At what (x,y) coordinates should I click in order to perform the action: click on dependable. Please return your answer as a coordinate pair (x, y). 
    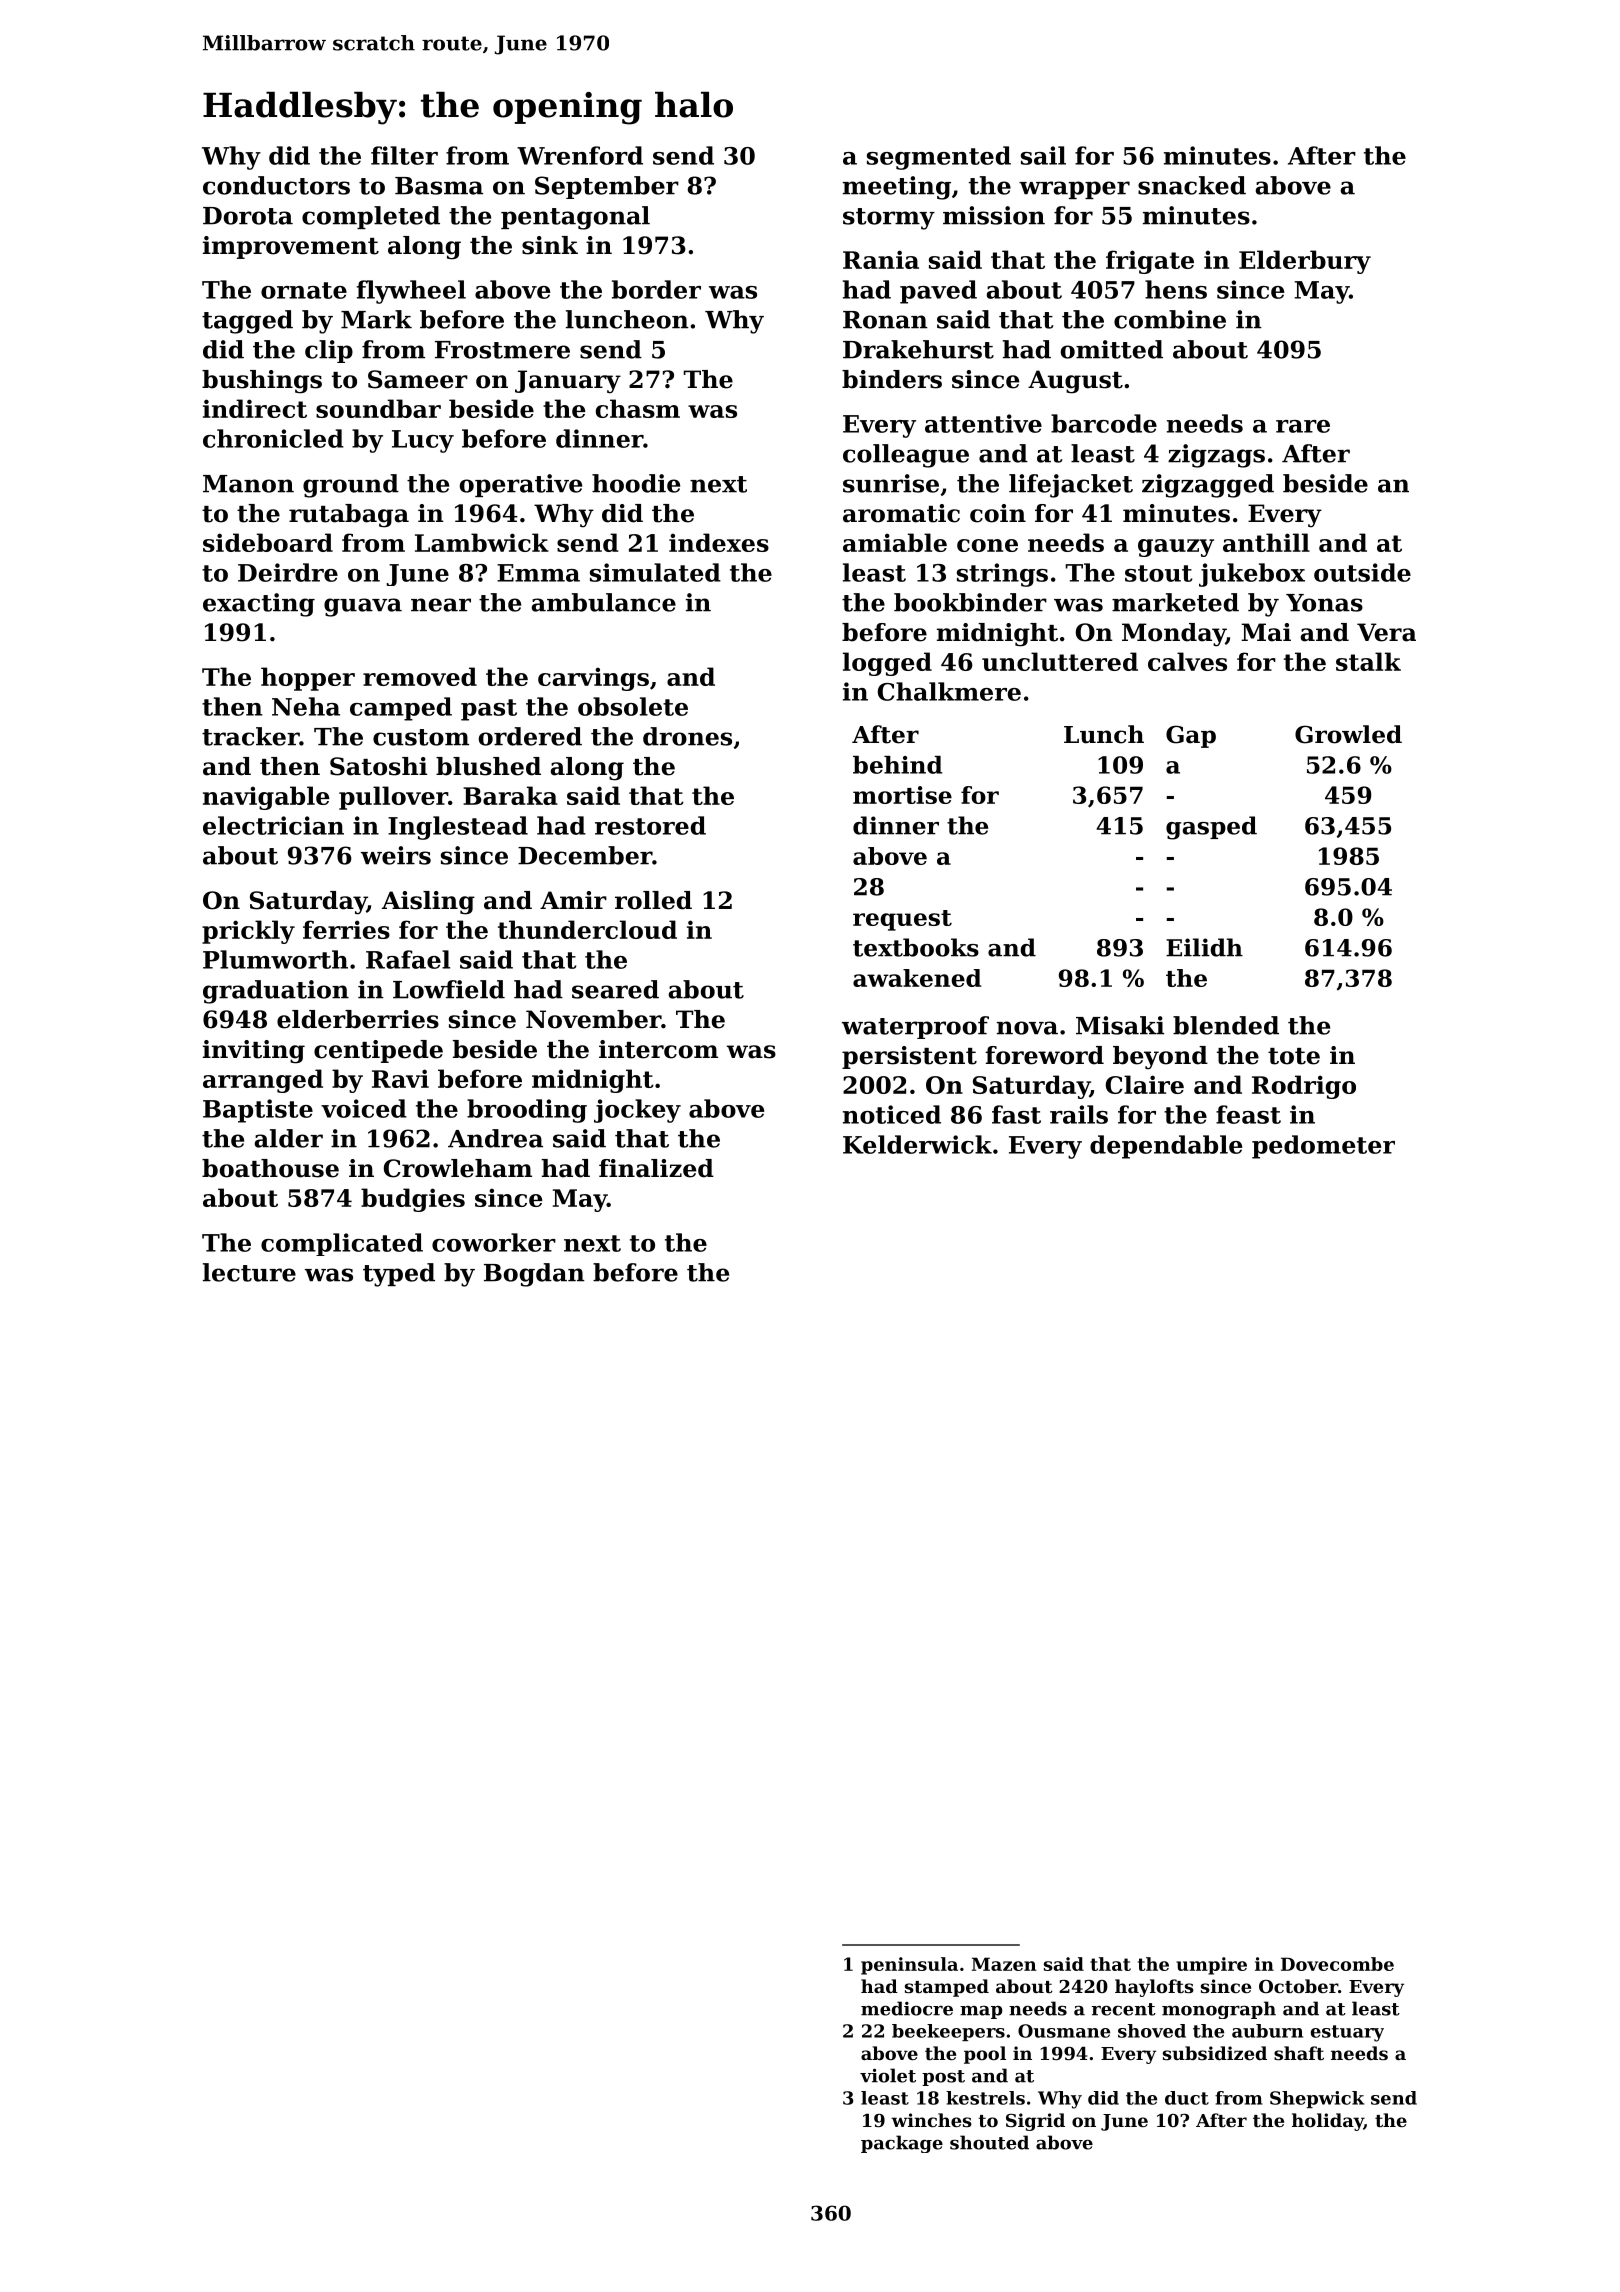
    Looking at the image, I should click on (1166, 1147).
